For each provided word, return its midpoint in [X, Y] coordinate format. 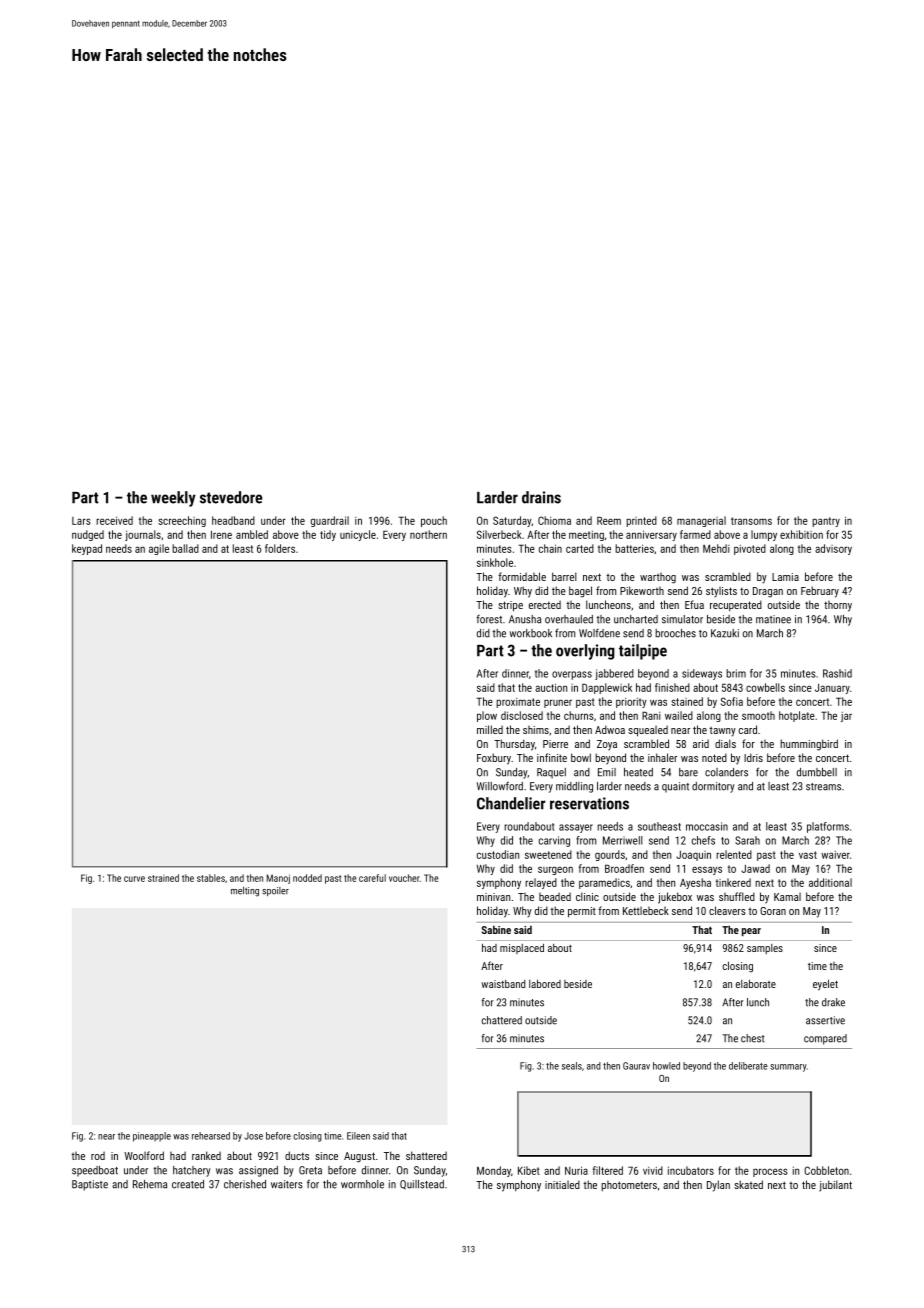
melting [245, 892]
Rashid [837, 673]
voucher [404, 878]
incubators [691, 1170]
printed [641, 521]
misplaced [522, 948]
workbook [530, 633]
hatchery [192, 1171]
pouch [434, 521]
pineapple [152, 1137]
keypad [87, 549]
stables [211, 878]
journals [143, 535]
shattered [426, 1155]
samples [765, 949]
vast [808, 855]
